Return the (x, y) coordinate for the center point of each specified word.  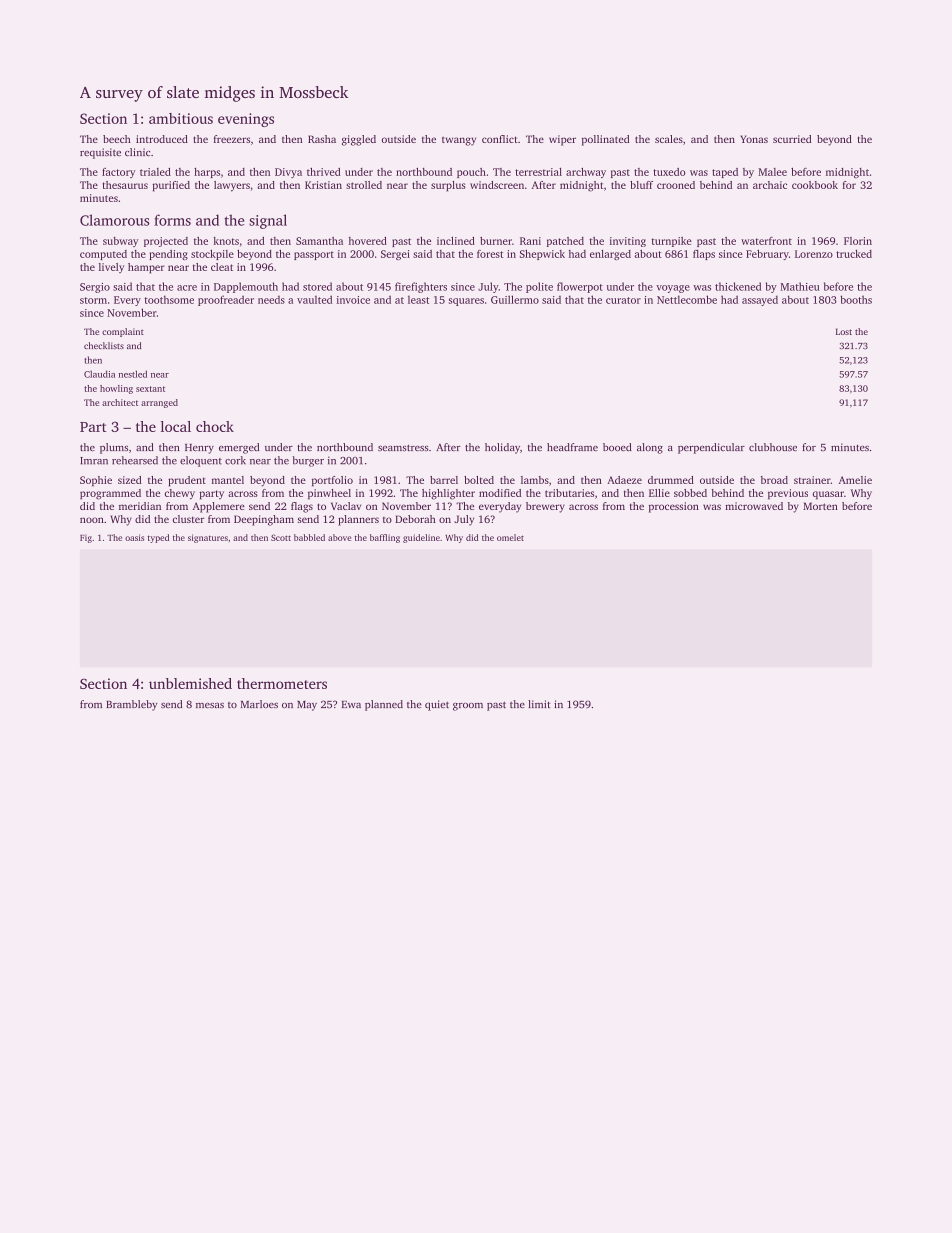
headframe (572, 447)
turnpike (671, 242)
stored (317, 286)
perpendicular (711, 448)
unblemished (190, 683)
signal (268, 221)
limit (539, 704)
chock (215, 426)
